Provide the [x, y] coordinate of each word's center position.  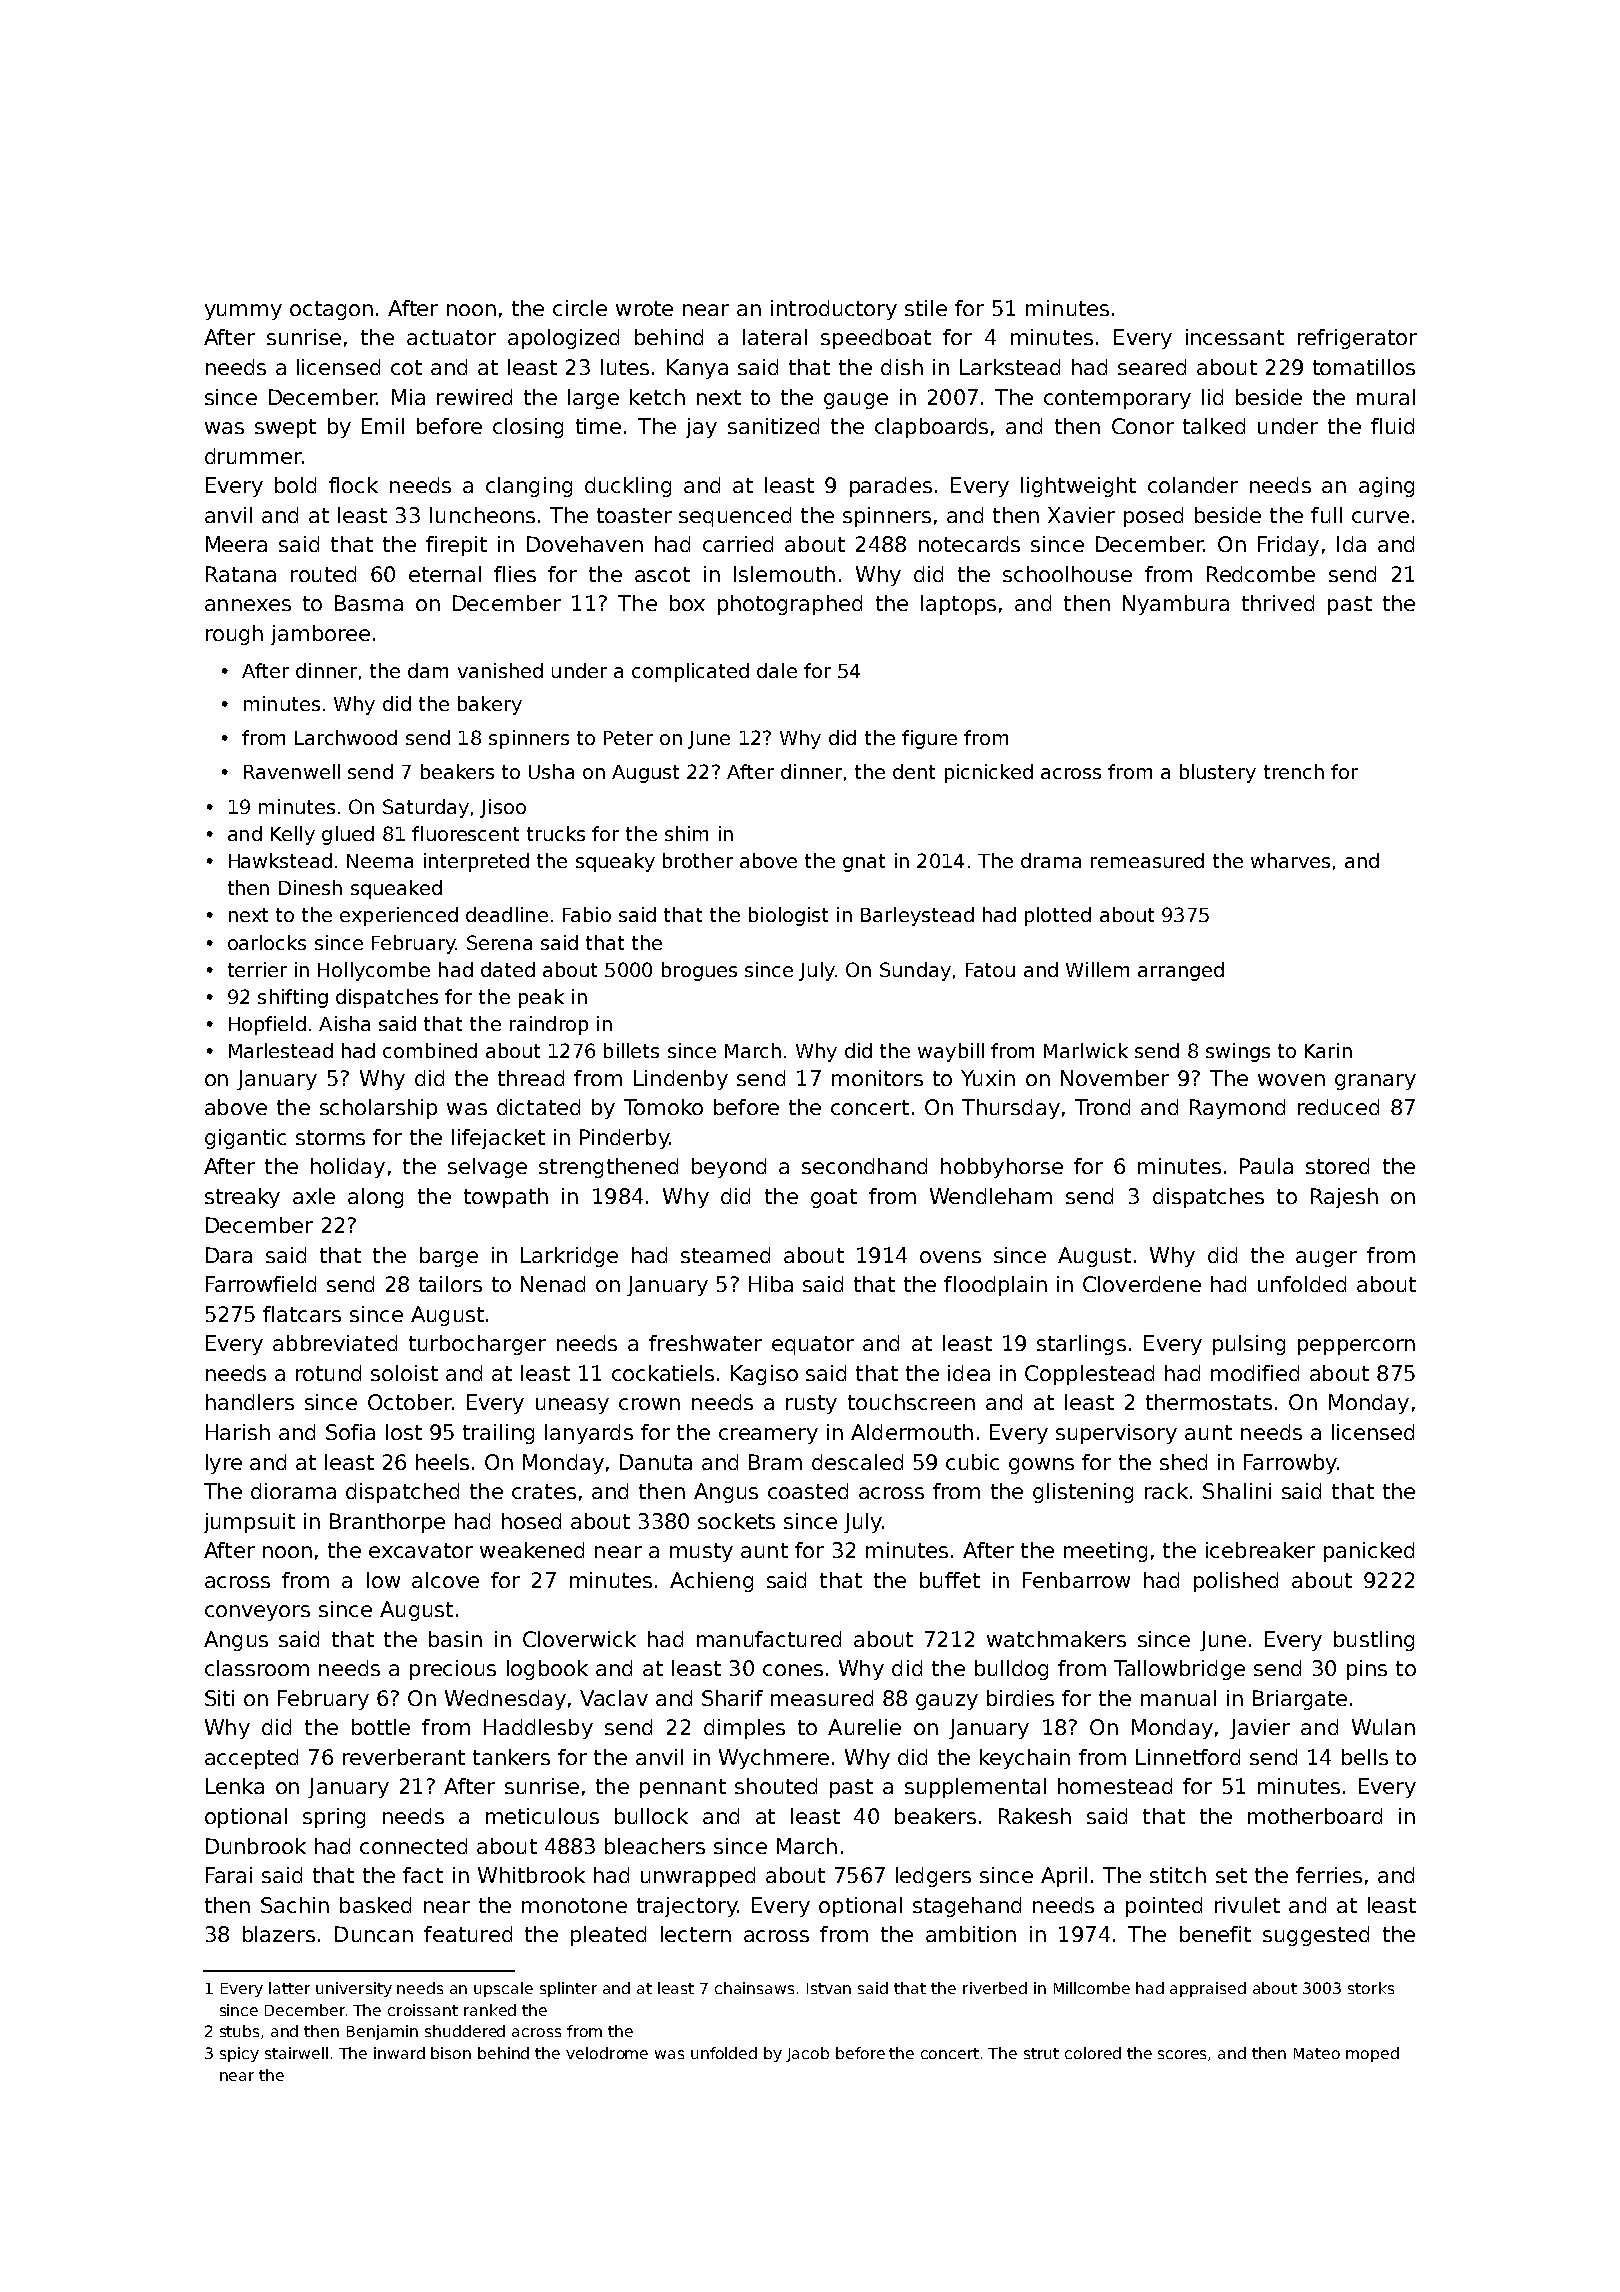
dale [777, 670]
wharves [1290, 860]
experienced [399, 916]
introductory [834, 310]
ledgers [933, 1877]
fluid [1392, 426]
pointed [1164, 1907]
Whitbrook [531, 1875]
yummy [243, 312]
